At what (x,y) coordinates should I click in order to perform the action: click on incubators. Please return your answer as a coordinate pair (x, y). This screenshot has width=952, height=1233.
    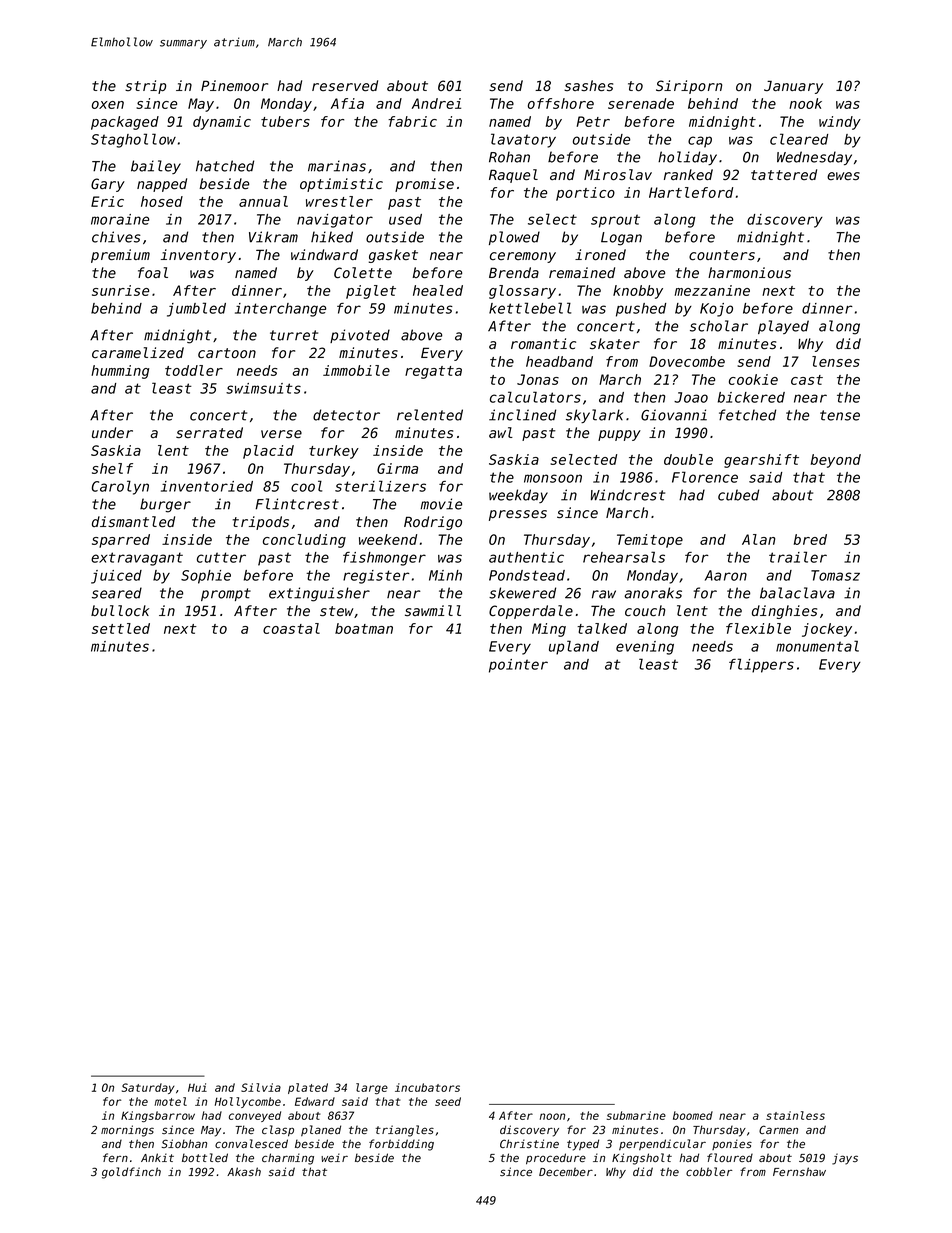
    Looking at the image, I should click on (427, 1087).
